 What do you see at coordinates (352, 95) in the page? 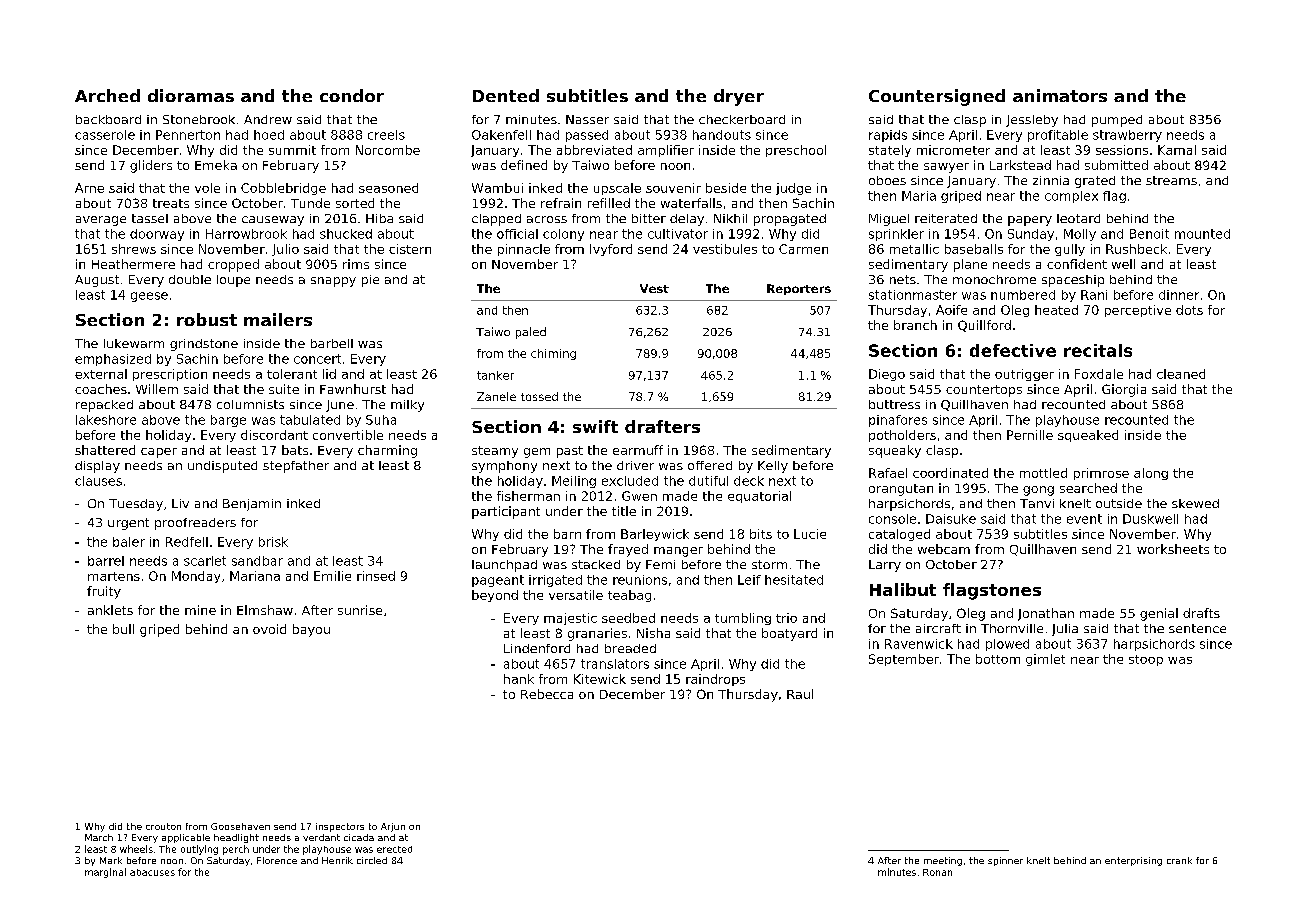
I see `condor` at bounding box center [352, 95].
